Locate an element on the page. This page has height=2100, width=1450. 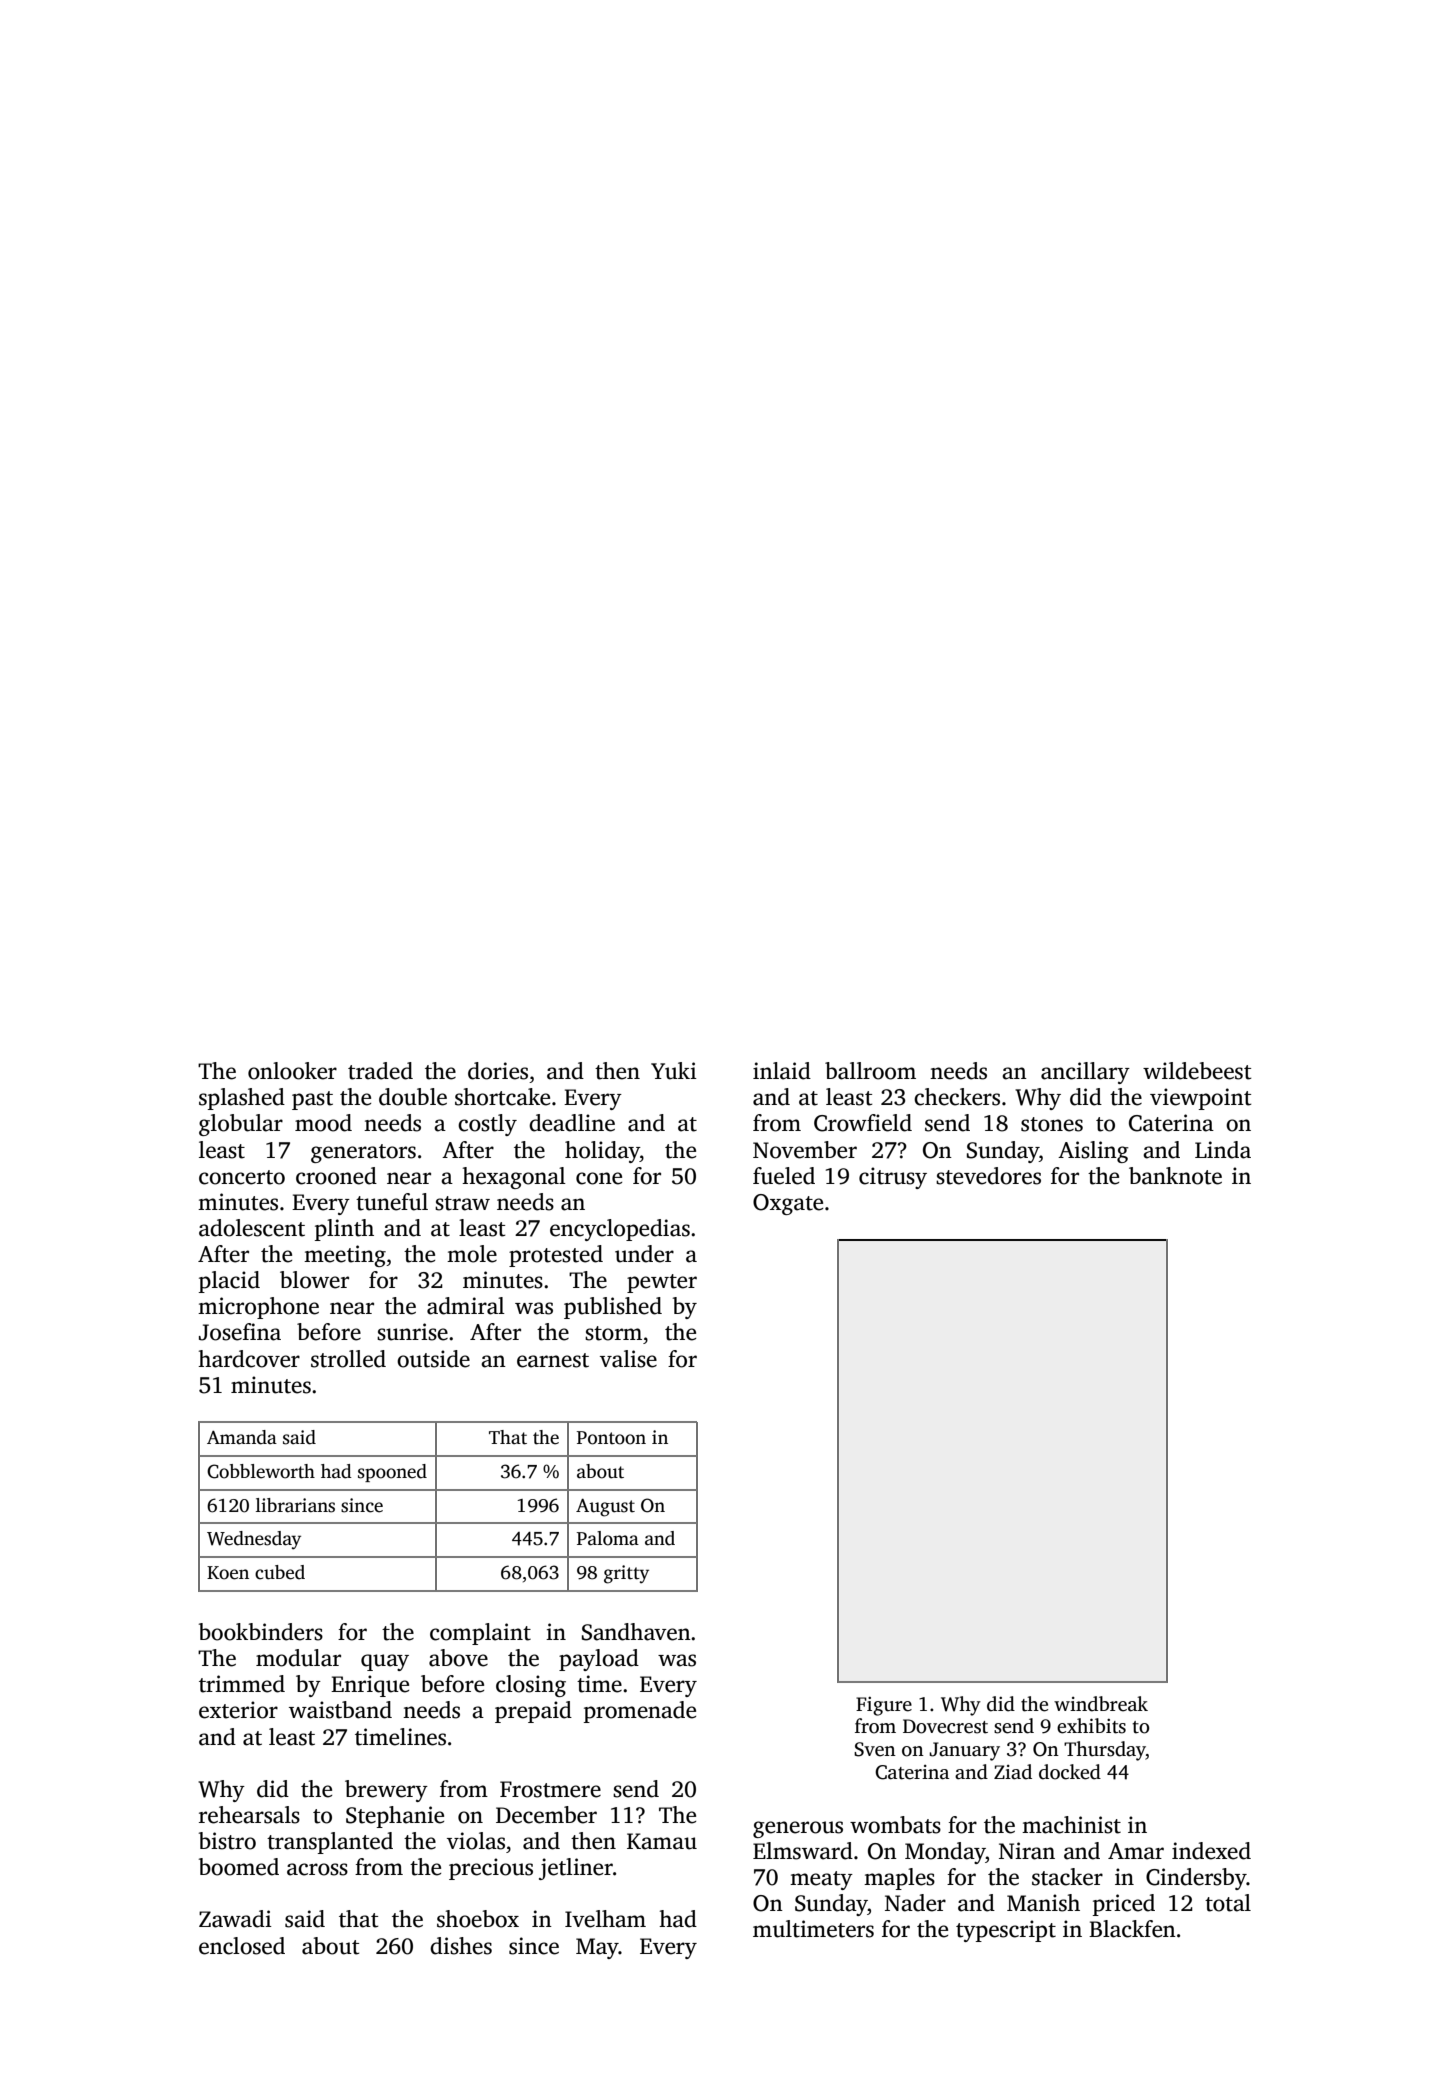
Yuki is located at coordinates (674, 1071).
